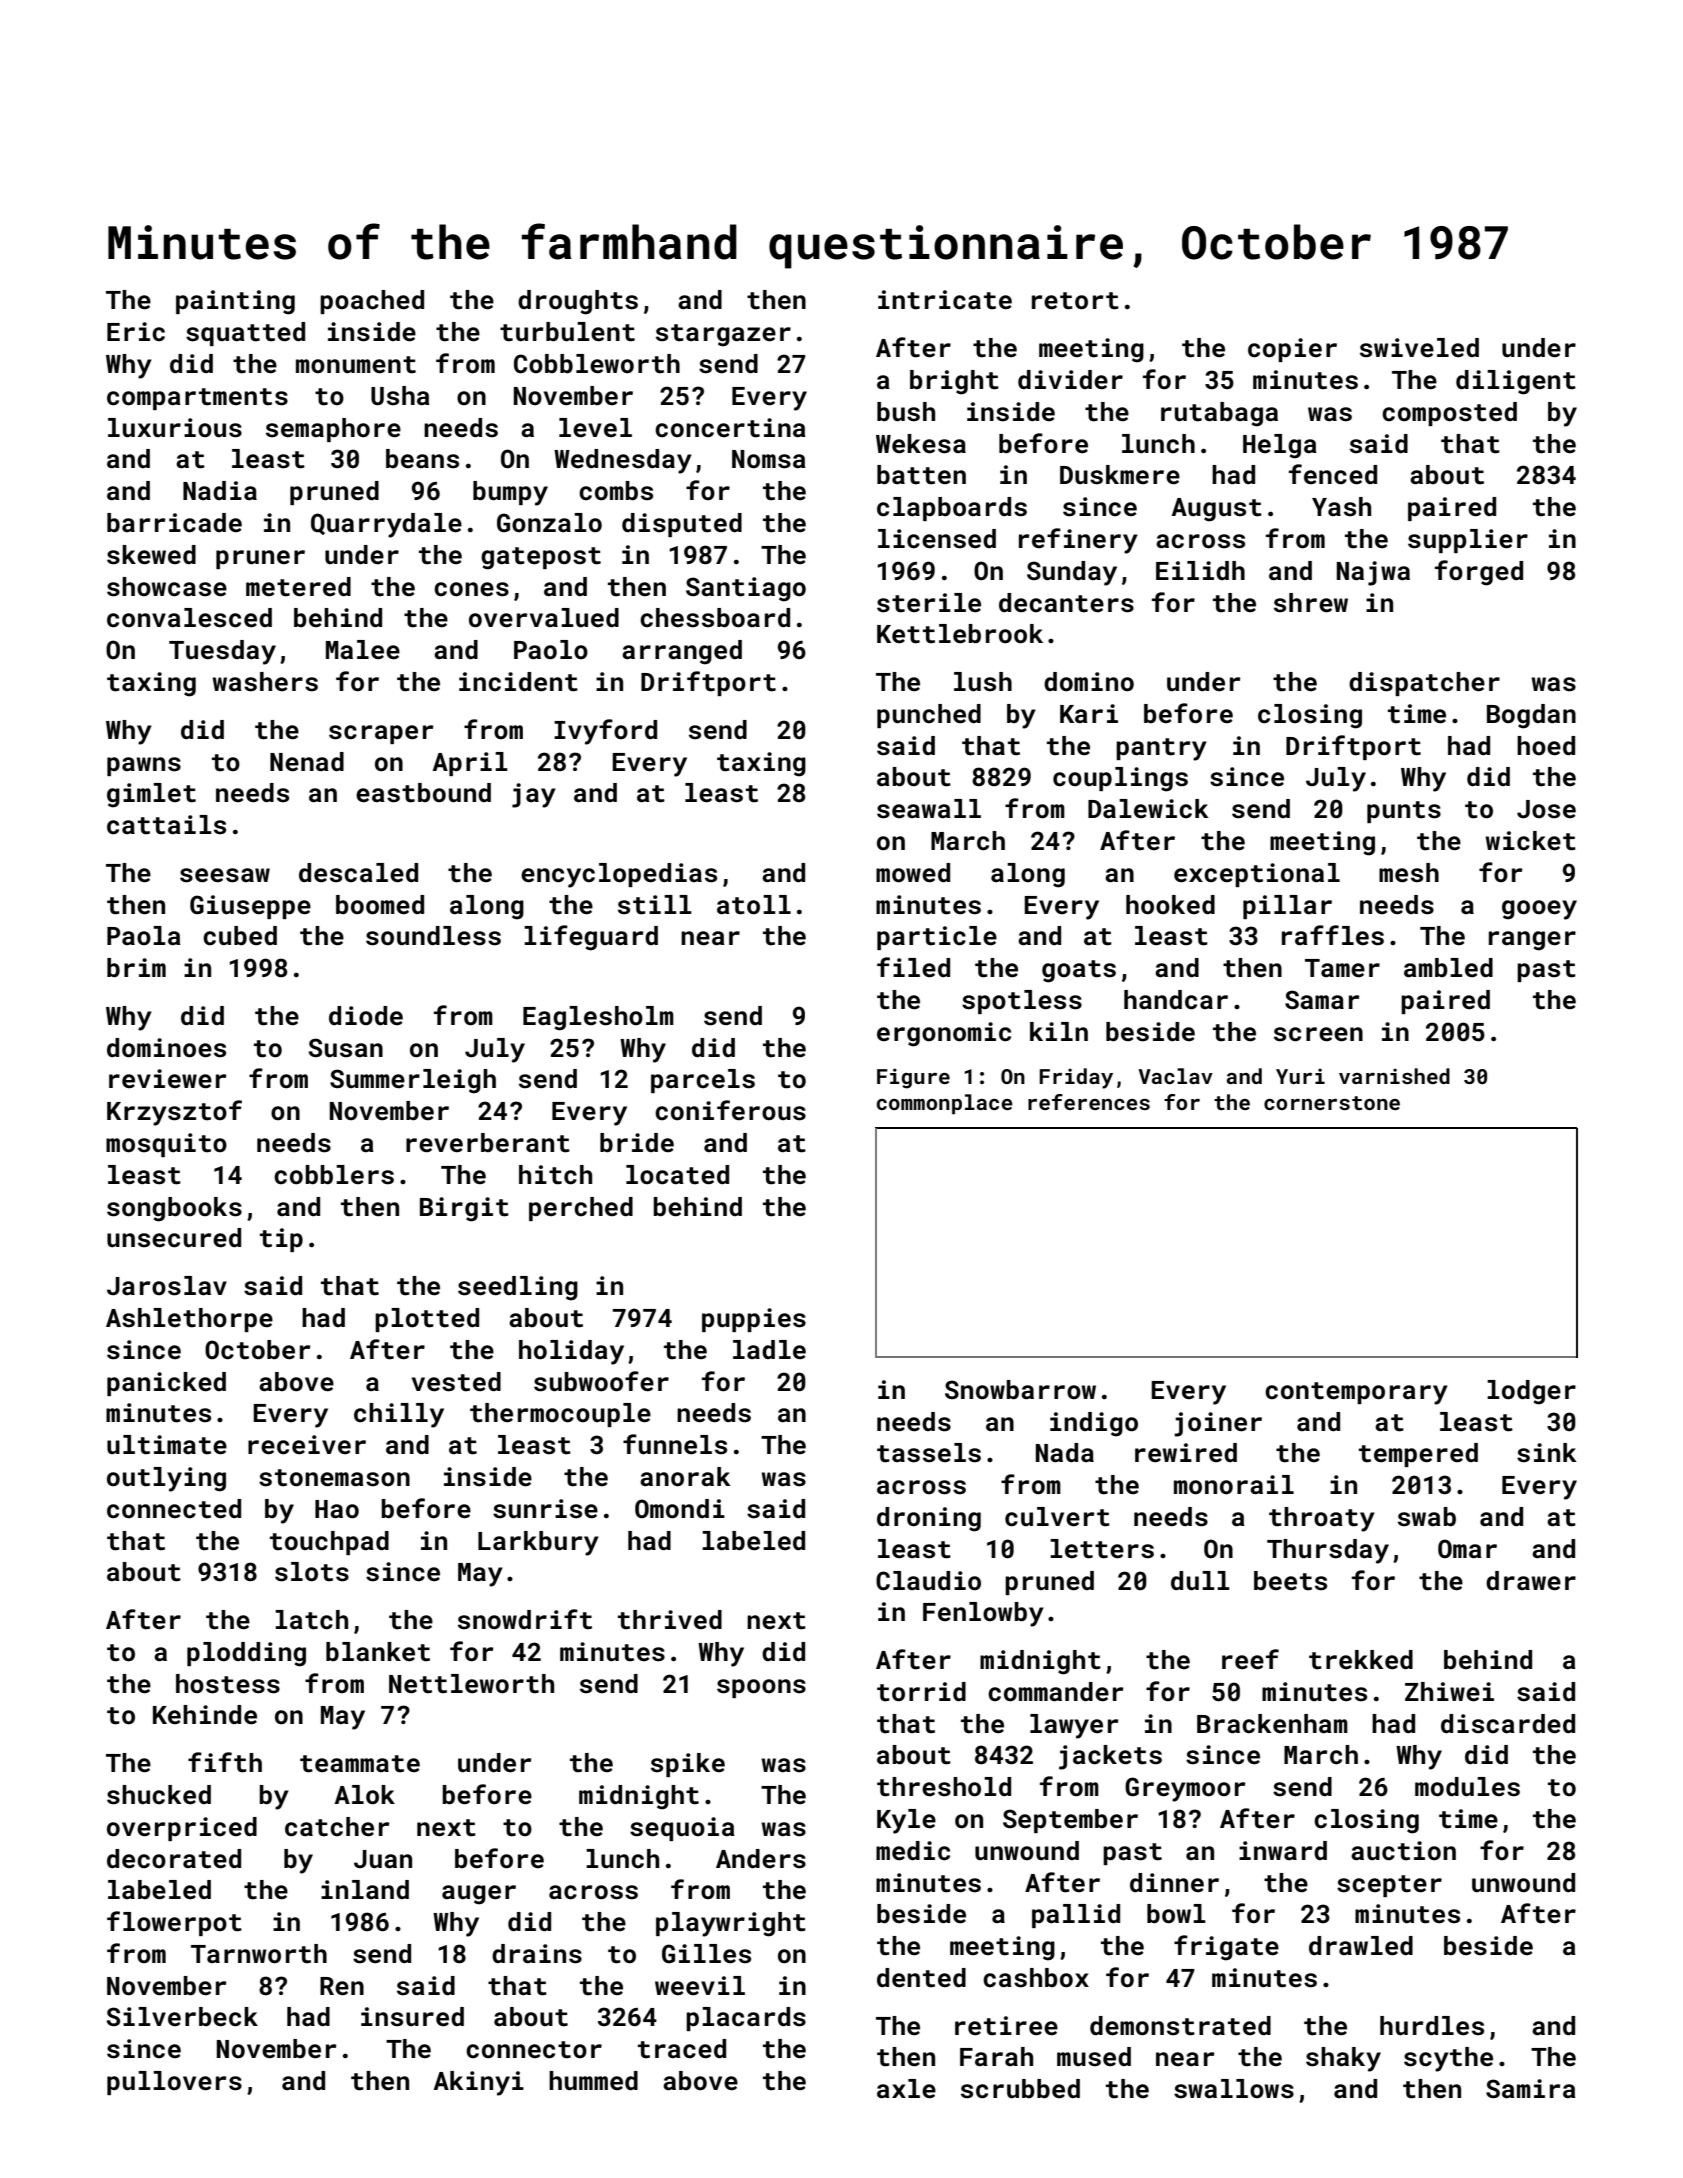 The image size is (1683, 2178). Describe the element at coordinates (197, 399) in the screenshot. I see `compartments` at that location.
